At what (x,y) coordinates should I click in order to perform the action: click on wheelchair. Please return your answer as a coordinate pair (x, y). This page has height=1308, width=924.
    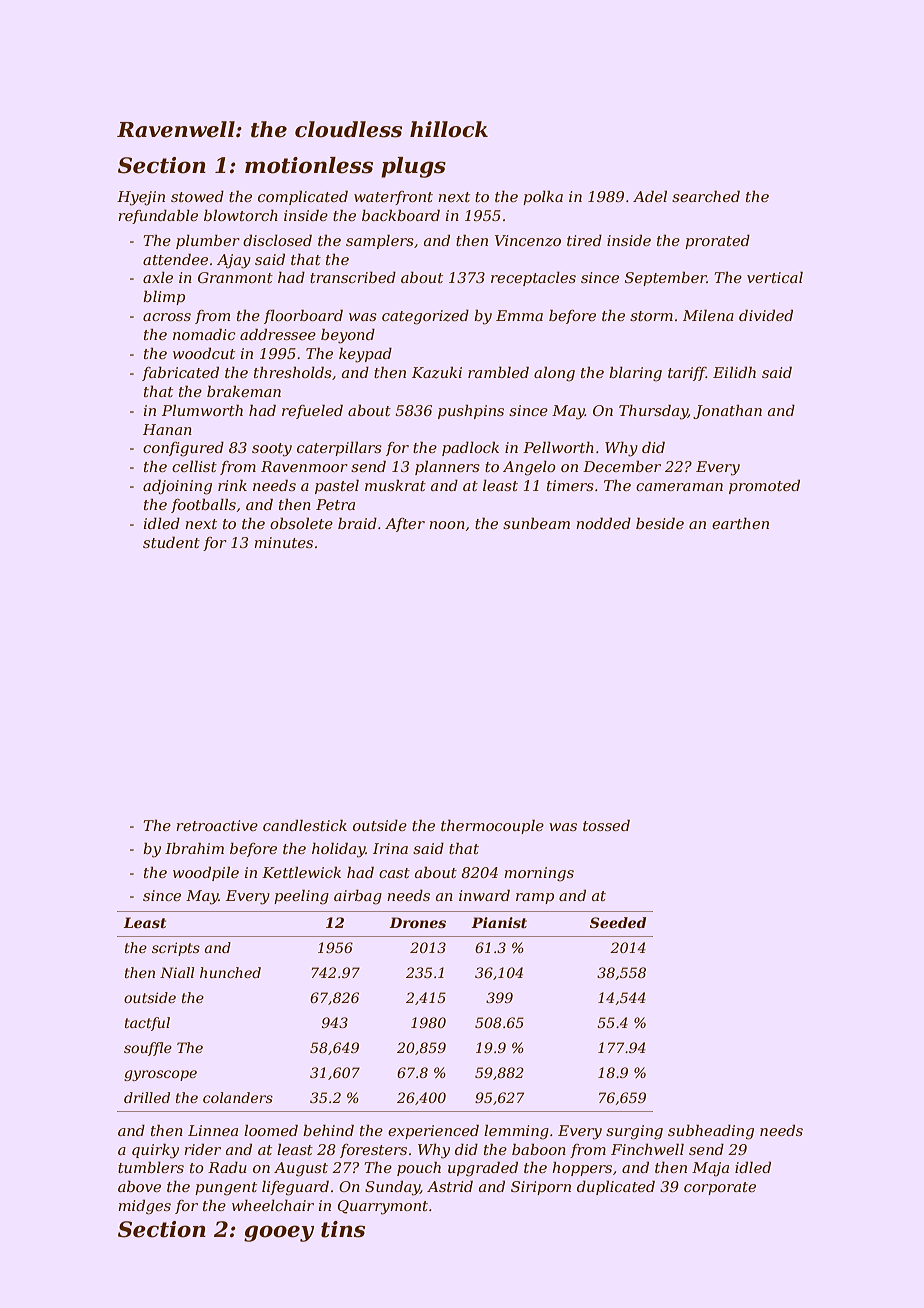
    Looking at the image, I should click on (273, 1205).
